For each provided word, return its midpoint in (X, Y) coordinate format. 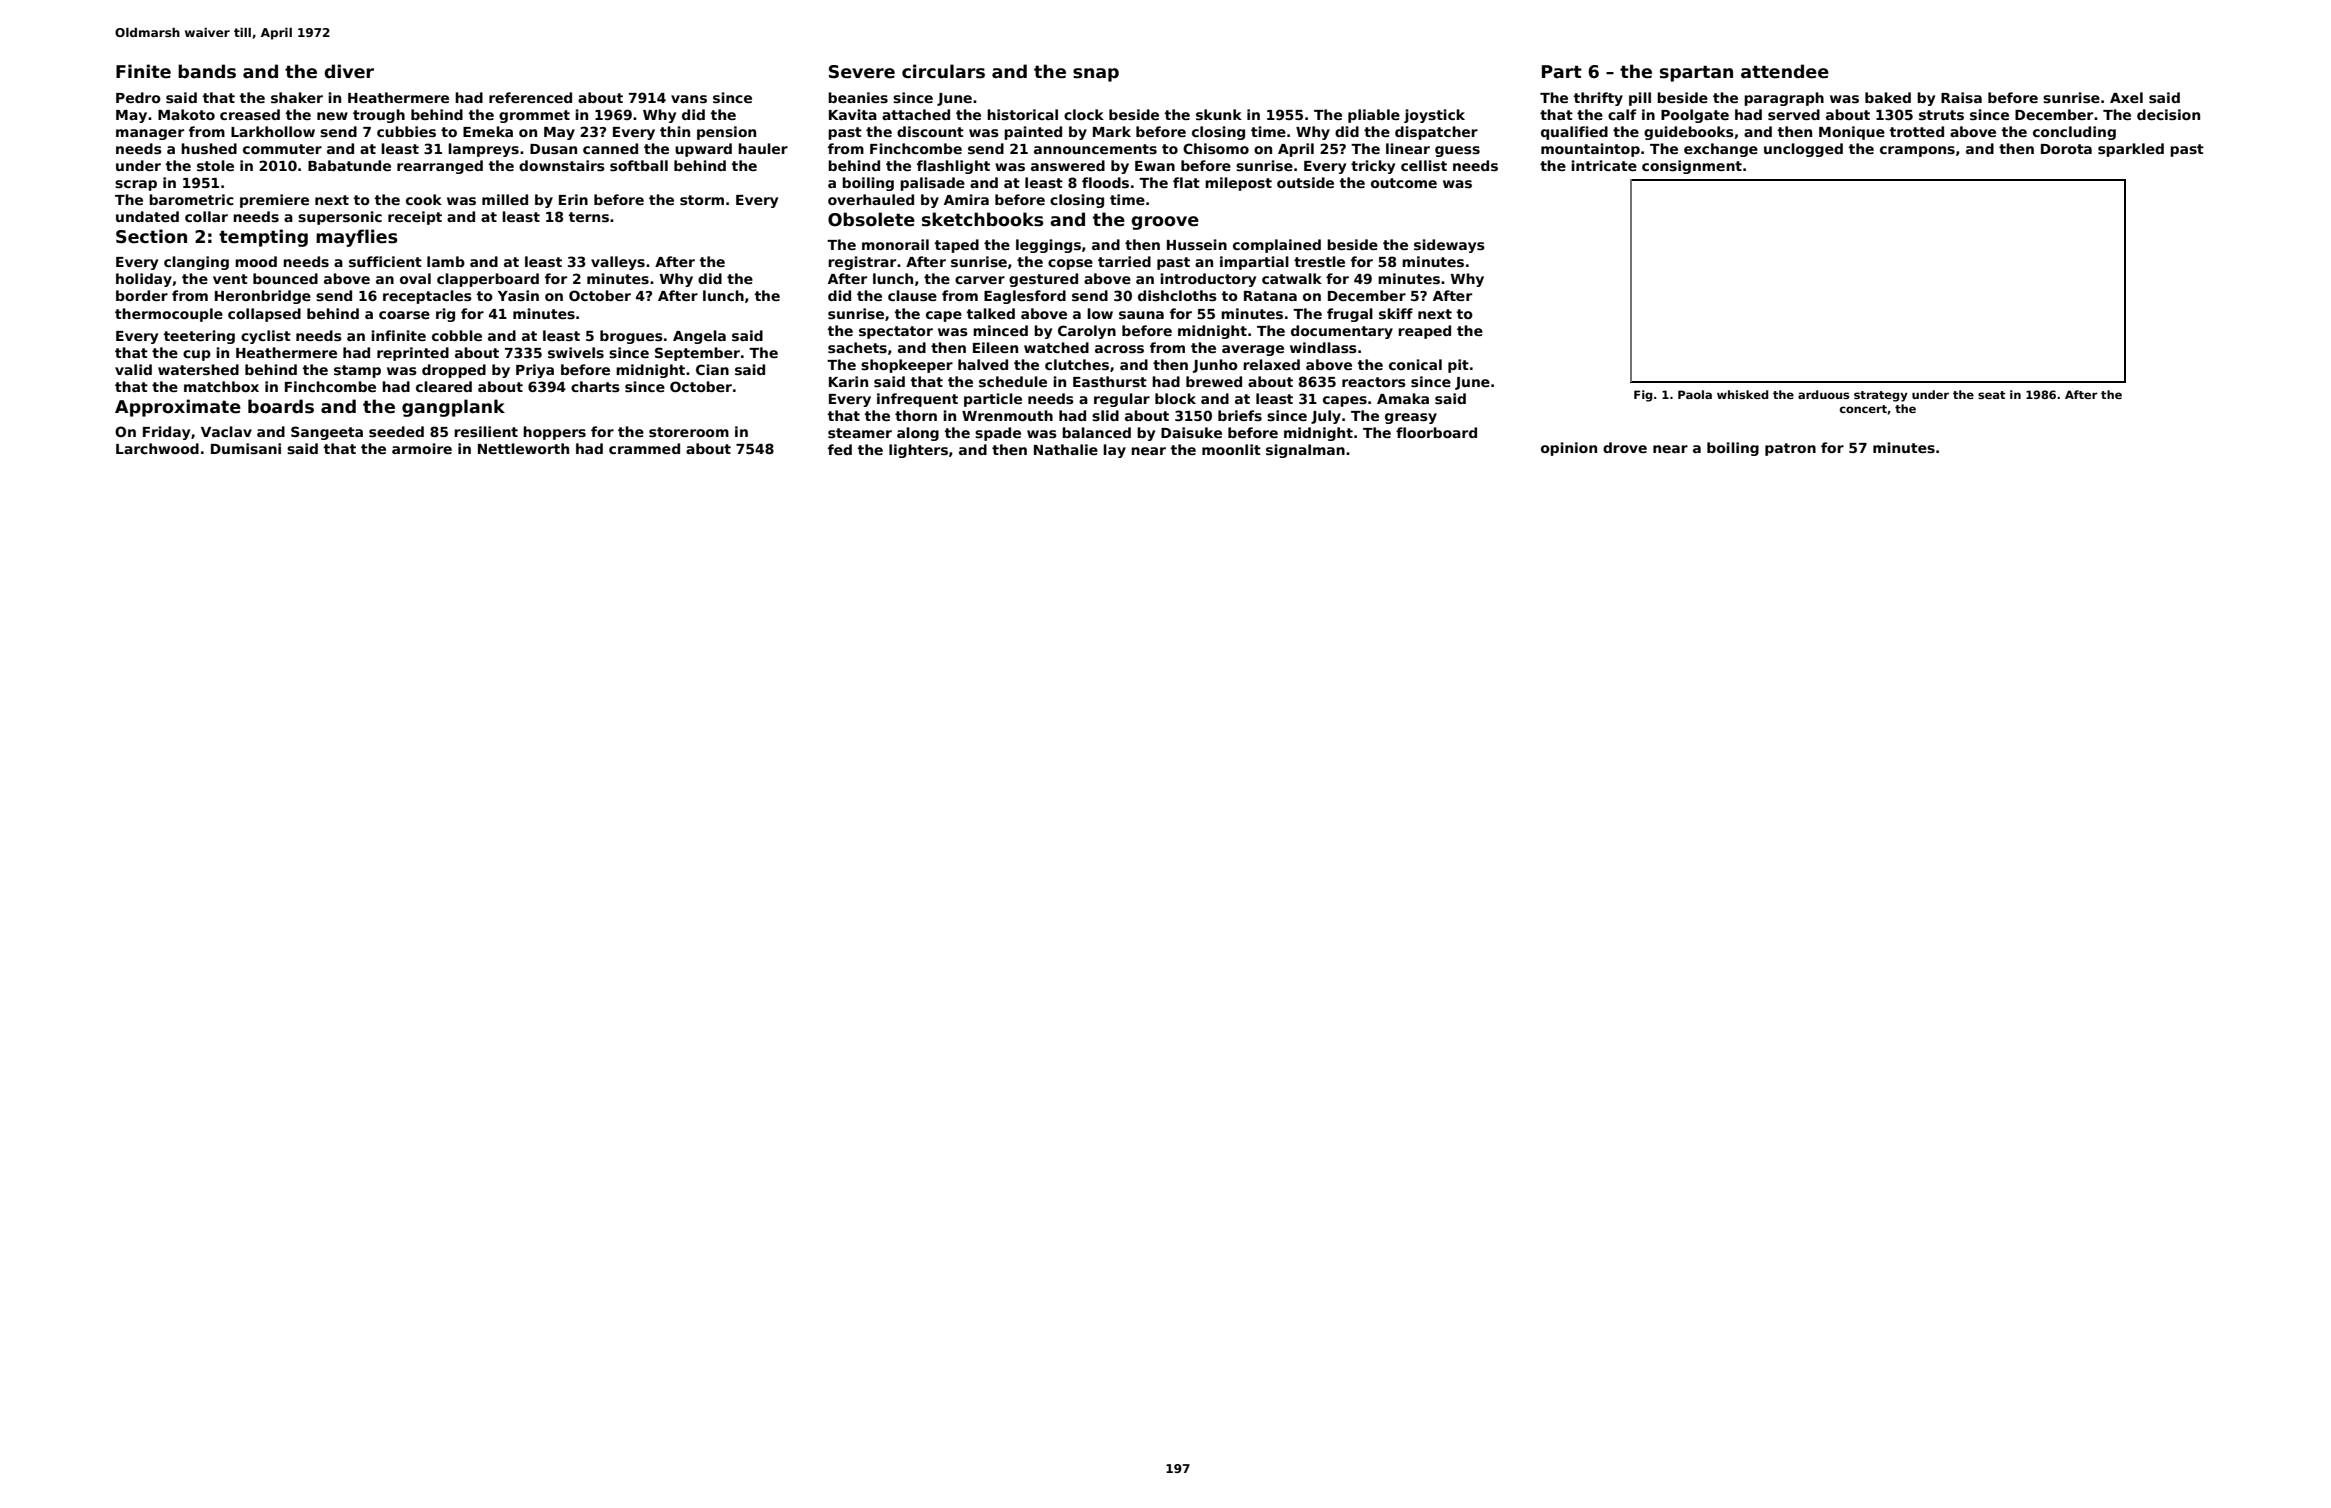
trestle (1319, 261)
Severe (862, 72)
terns (589, 217)
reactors (1374, 382)
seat (1991, 395)
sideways (1449, 246)
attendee (1785, 71)
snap (1096, 75)
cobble (457, 335)
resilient (486, 431)
